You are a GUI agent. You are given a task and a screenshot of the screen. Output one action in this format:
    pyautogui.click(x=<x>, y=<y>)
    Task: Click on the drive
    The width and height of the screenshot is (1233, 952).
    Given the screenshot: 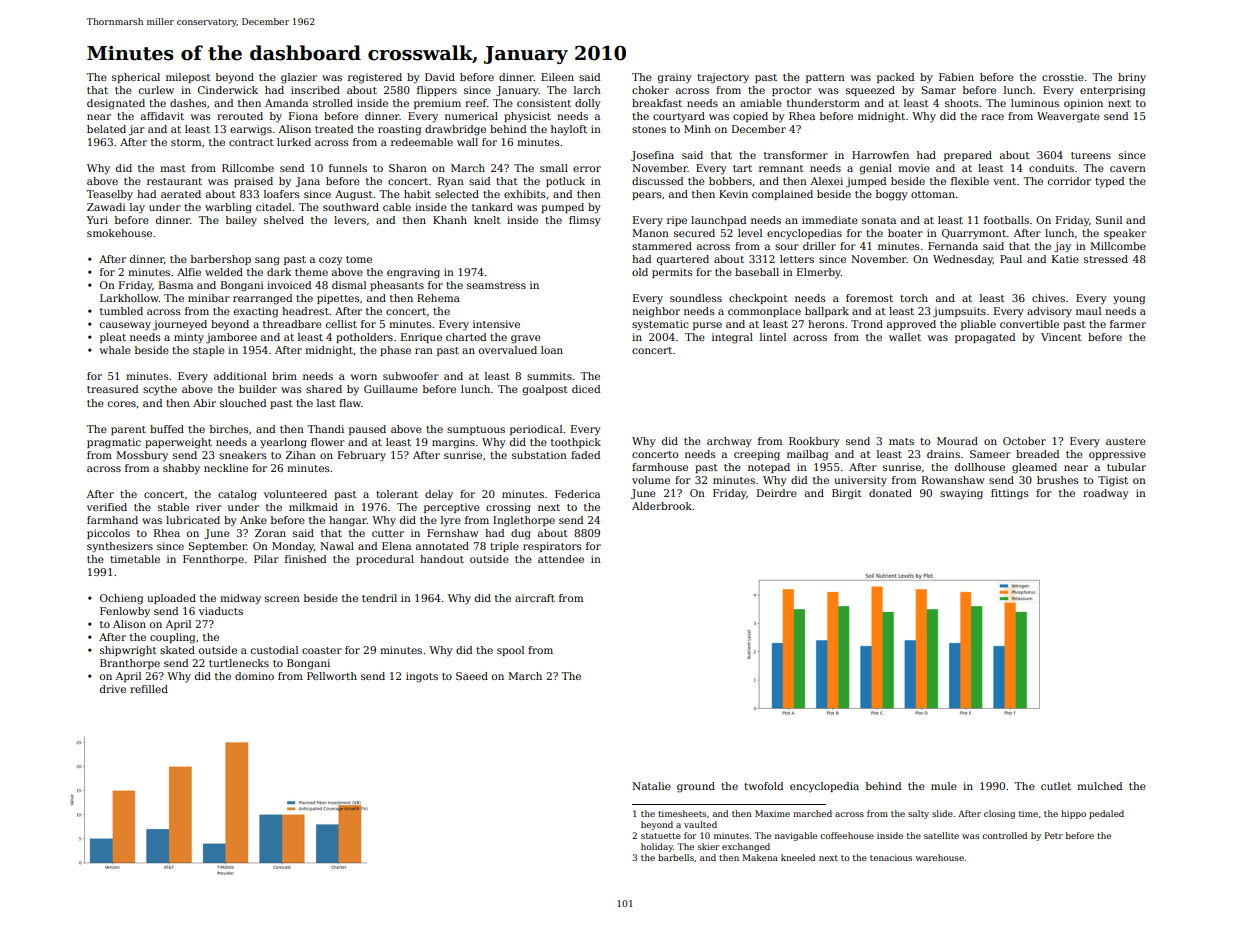 What is the action you would take?
    pyautogui.click(x=113, y=689)
